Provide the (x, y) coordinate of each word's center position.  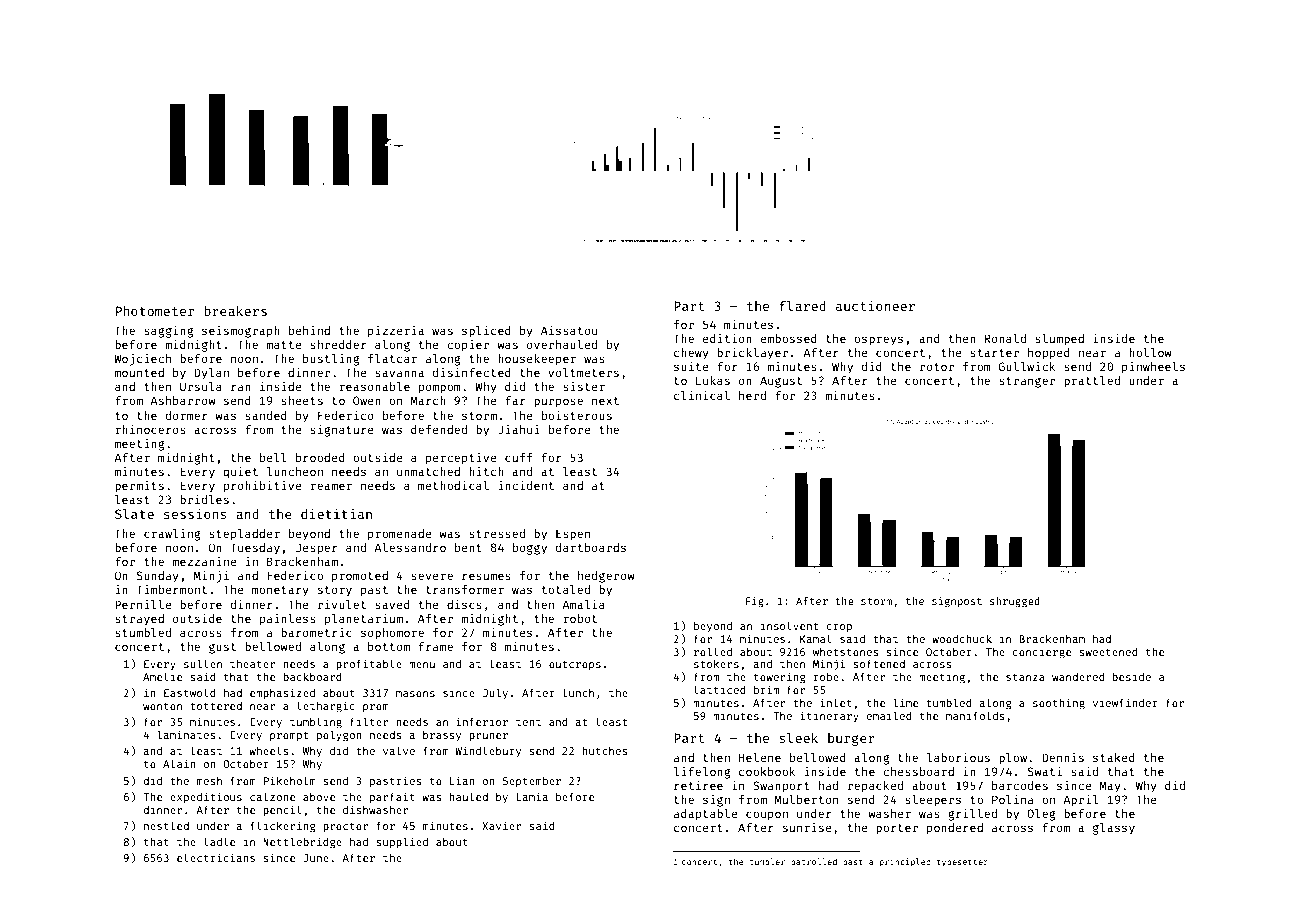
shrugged (1015, 602)
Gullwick (1027, 366)
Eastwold (190, 692)
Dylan (211, 374)
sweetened (1108, 652)
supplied (402, 842)
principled (905, 862)
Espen (573, 535)
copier (468, 346)
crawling (172, 535)
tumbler (767, 861)
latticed (720, 689)
